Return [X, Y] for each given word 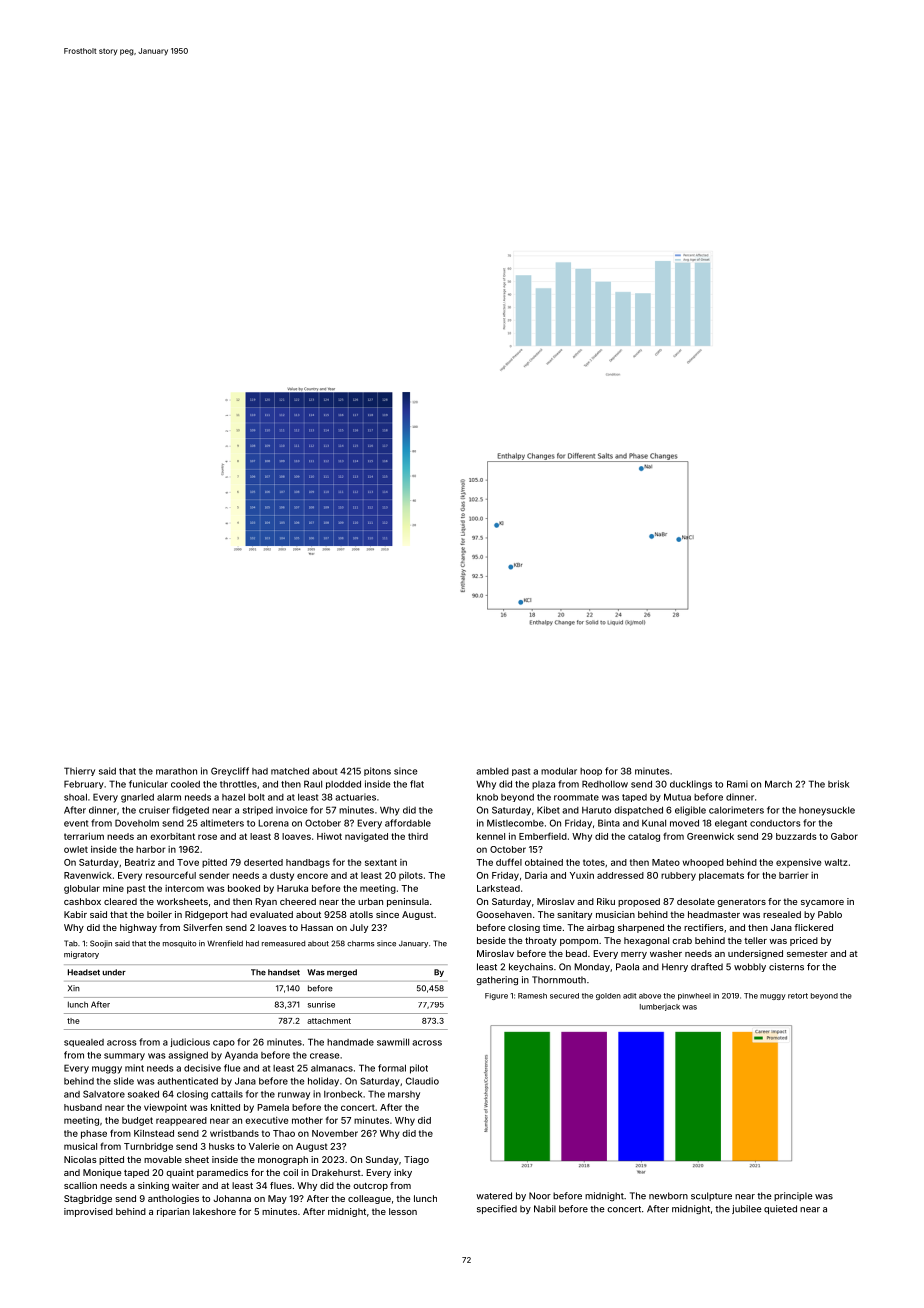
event [76, 823]
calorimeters [736, 810]
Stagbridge [88, 1199]
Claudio [422, 1081]
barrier [793, 875]
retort [798, 996]
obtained [544, 862]
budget [137, 1121]
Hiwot [329, 836]
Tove [188, 862]
